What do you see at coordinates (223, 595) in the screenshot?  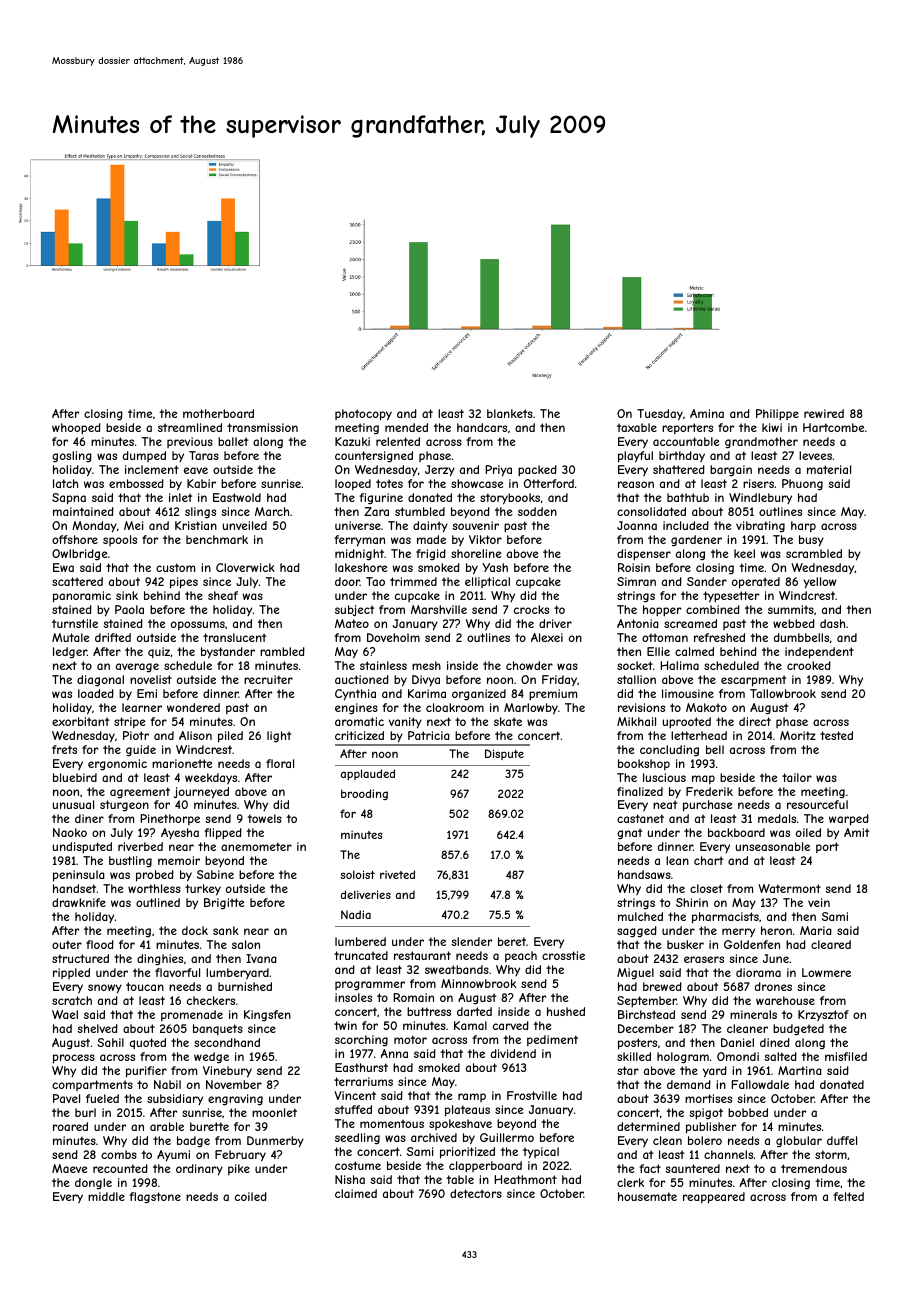 I see `sheaf` at bounding box center [223, 595].
